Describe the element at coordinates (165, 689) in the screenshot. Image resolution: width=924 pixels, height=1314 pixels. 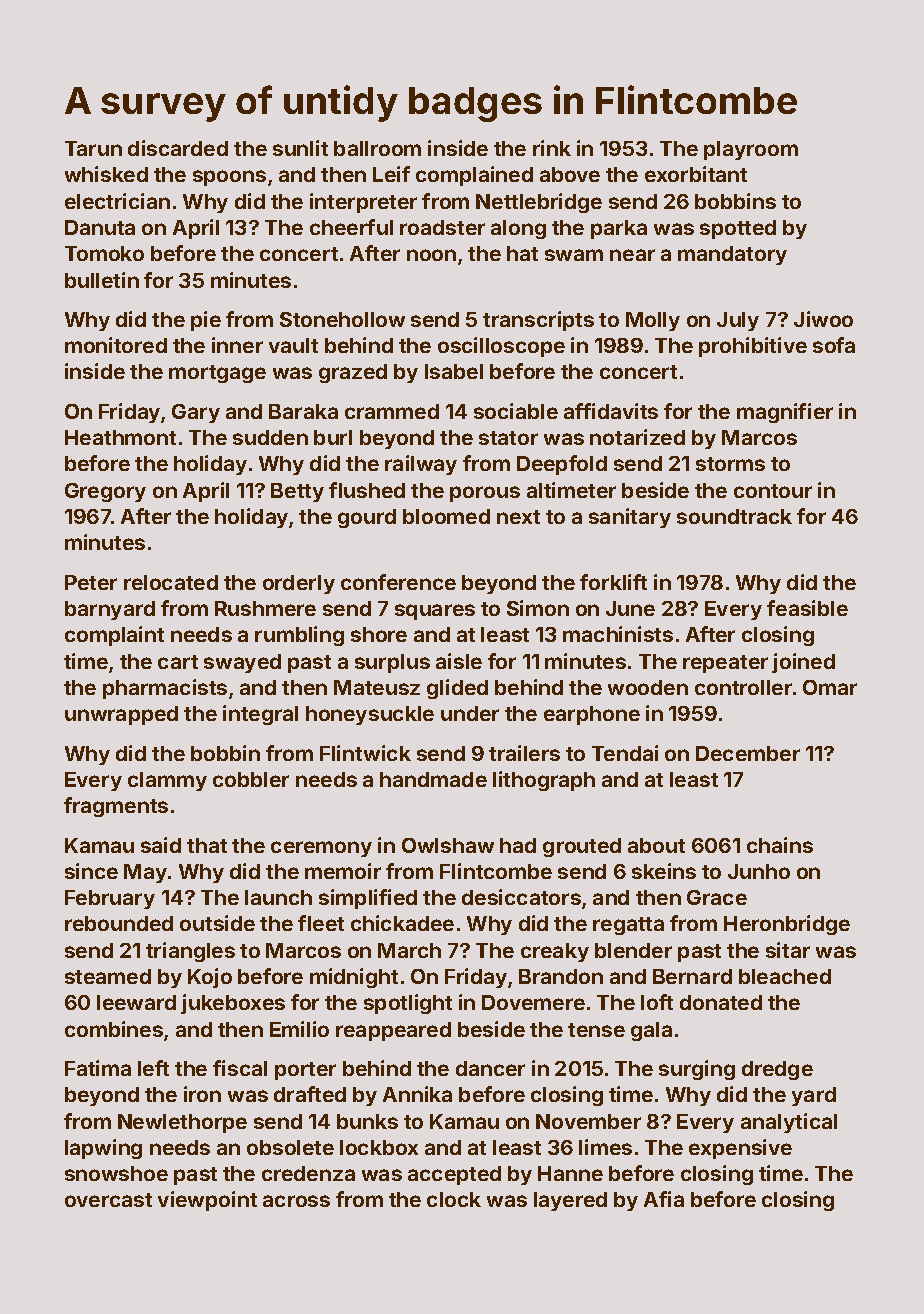
I see `pharmacists` at that location.
